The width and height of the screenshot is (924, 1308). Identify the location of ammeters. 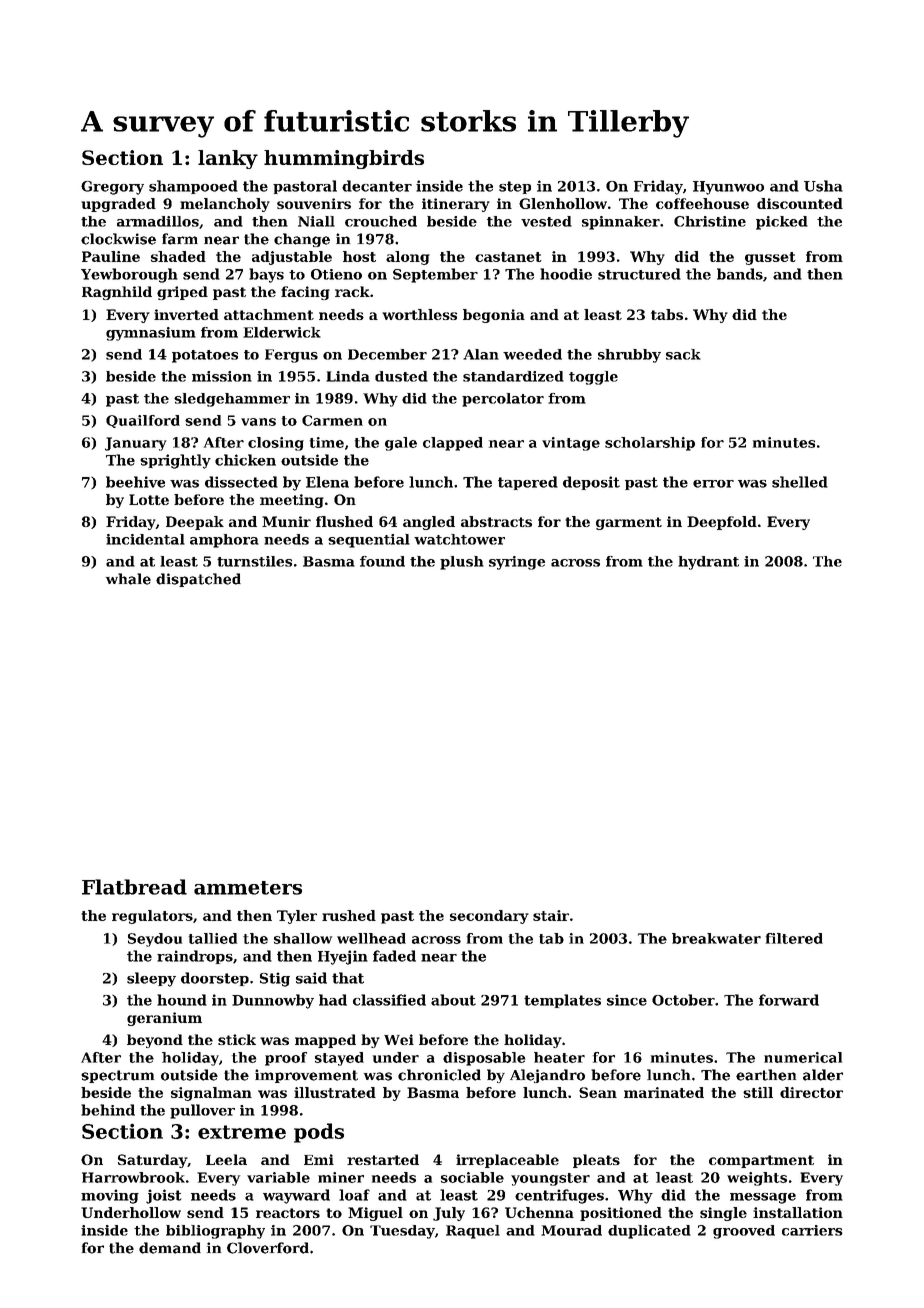
(248, 888).
